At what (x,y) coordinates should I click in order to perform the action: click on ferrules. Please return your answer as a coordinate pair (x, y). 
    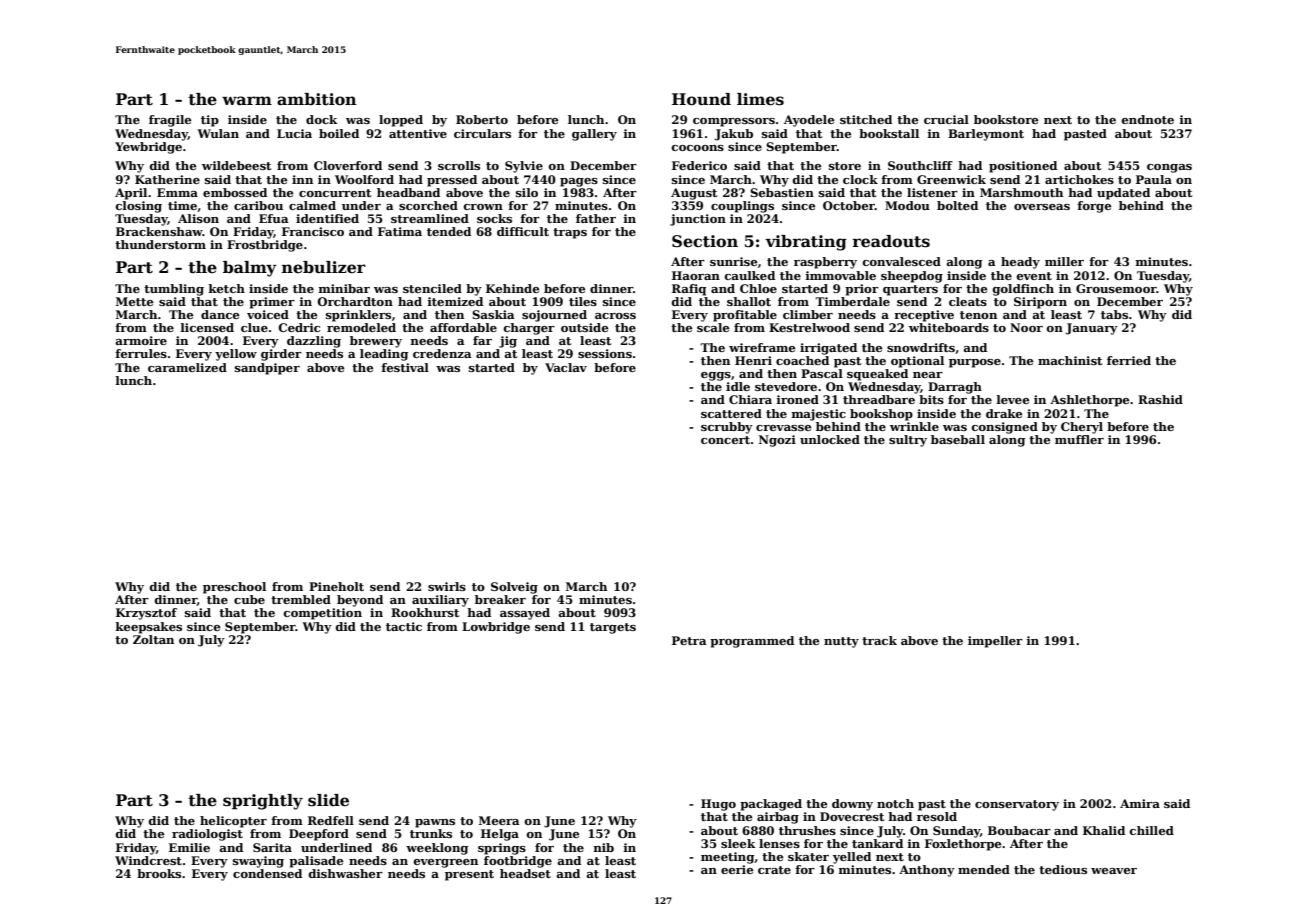
    Looking at the image, I should click on (141, 353).
